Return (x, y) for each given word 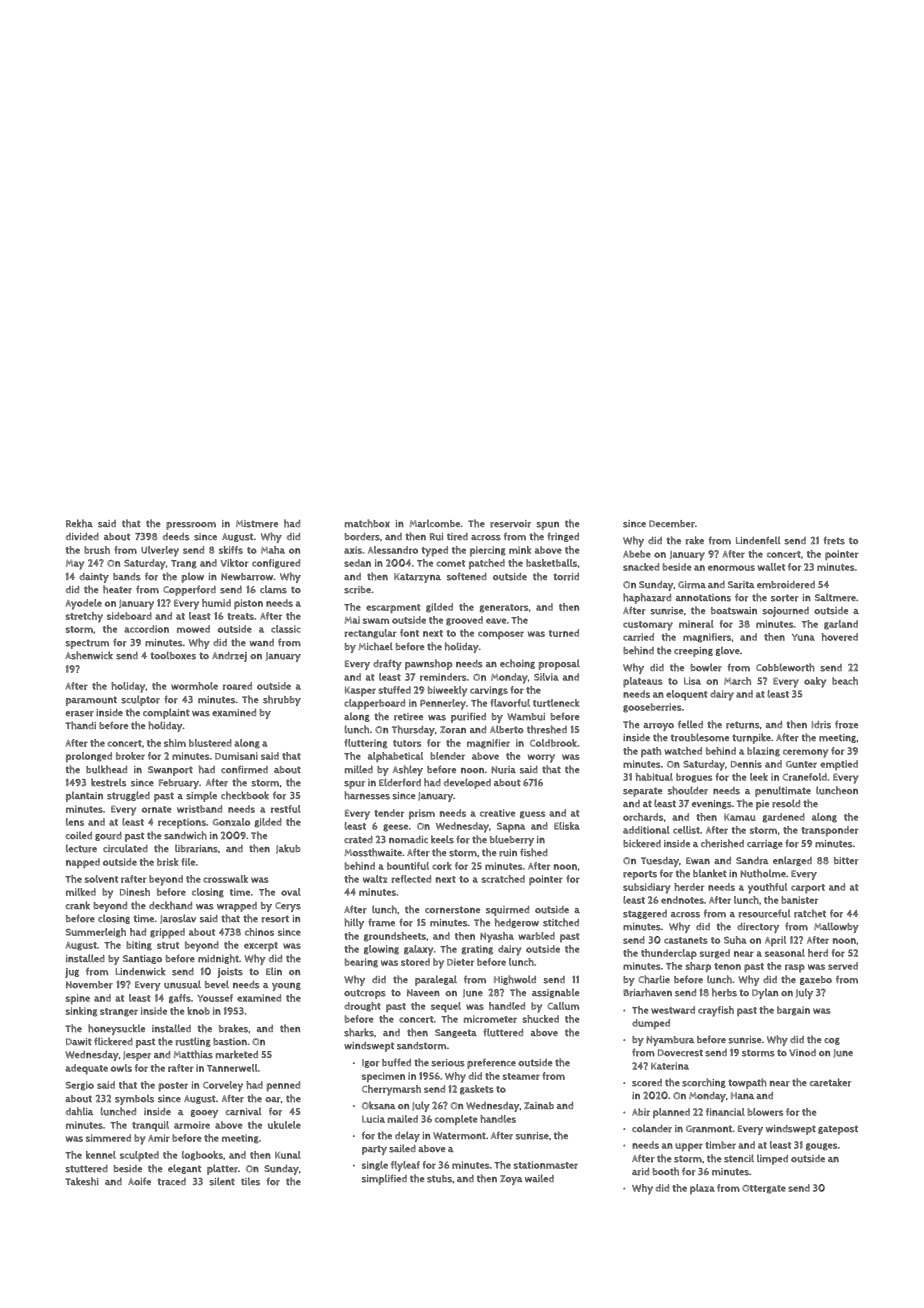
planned (671, 1113)
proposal (559, 664)
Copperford (189, 590)
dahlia (79, 1111)
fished (534, 852)
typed (435, 551)
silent (222, 1181)
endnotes (682, 900)
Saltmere (835, 597)
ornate (157, 809)
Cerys (288, 907)
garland (841, 625)
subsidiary (647, 888)
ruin (508, 853)
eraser (79, 714)
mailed (403, 1119)
